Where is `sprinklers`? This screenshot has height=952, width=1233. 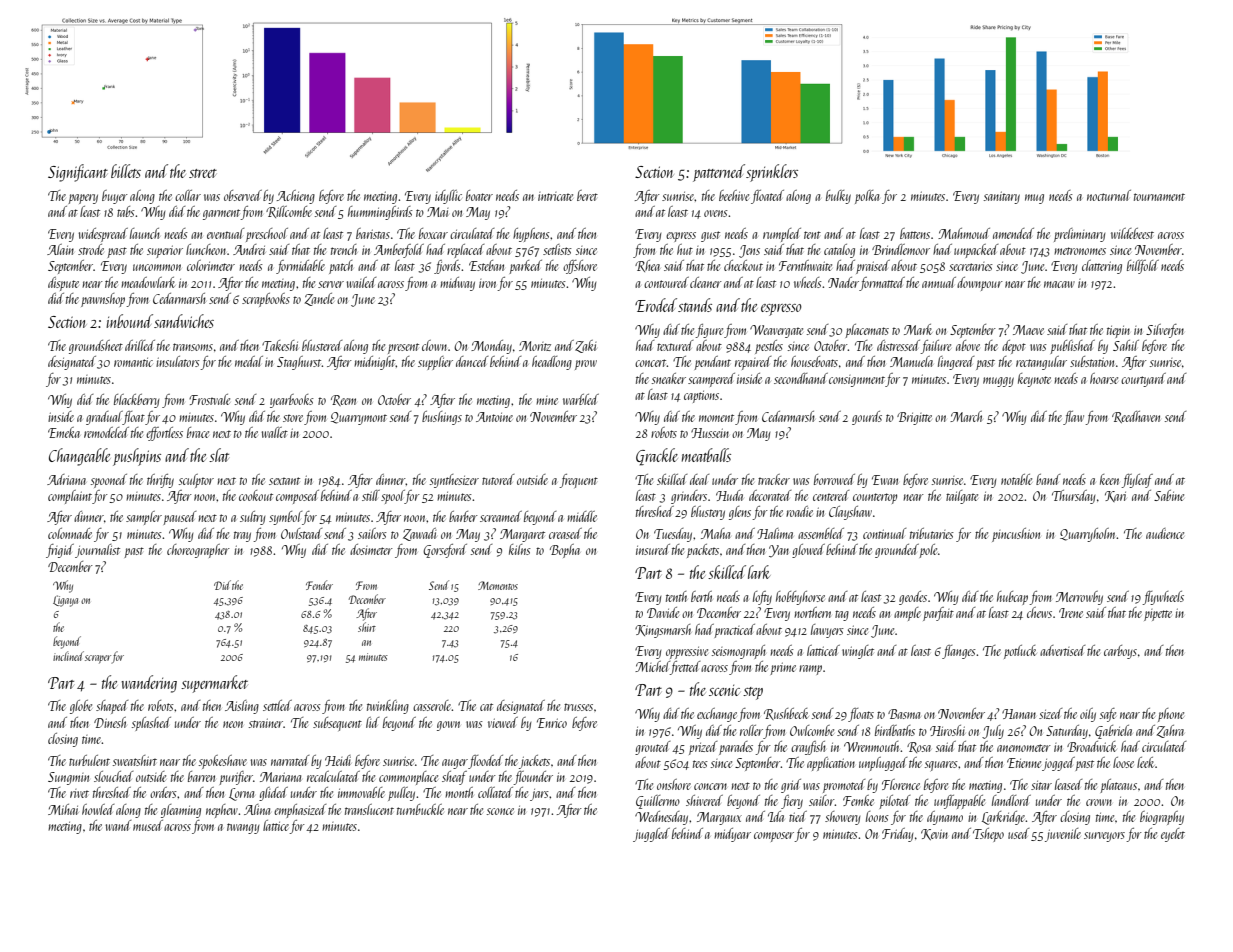 sprinklers is located at coordinates (772, 173).
